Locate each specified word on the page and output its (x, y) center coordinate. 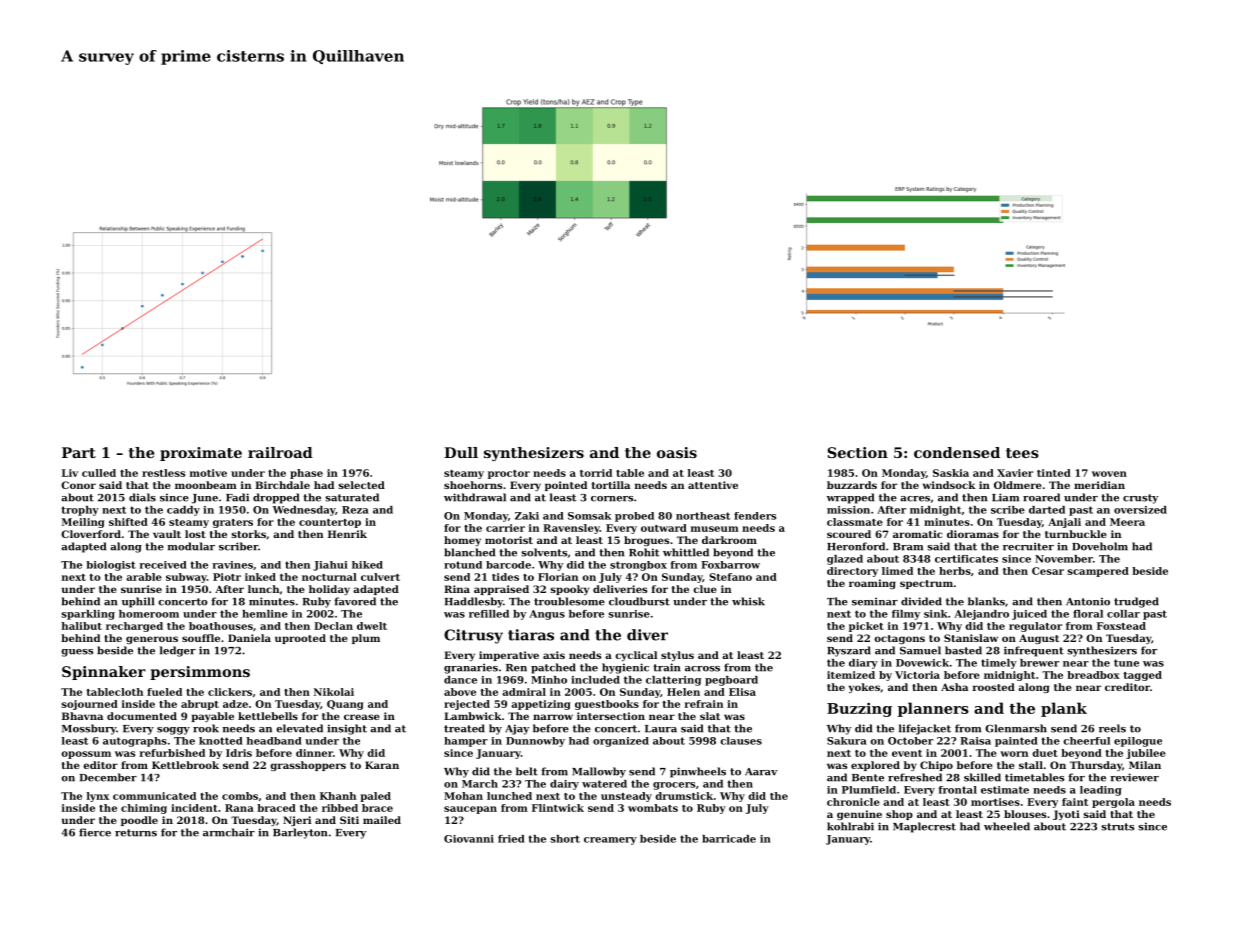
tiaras (531, 635)
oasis (677, 452)
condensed (957, 452)
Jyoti (1066, 815)
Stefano (730, 577)
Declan (333, 626)
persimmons (200, 673)
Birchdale (282, 485)
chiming (144, 809)
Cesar (1048, 571)
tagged (1142, 676)
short (565, 839)
